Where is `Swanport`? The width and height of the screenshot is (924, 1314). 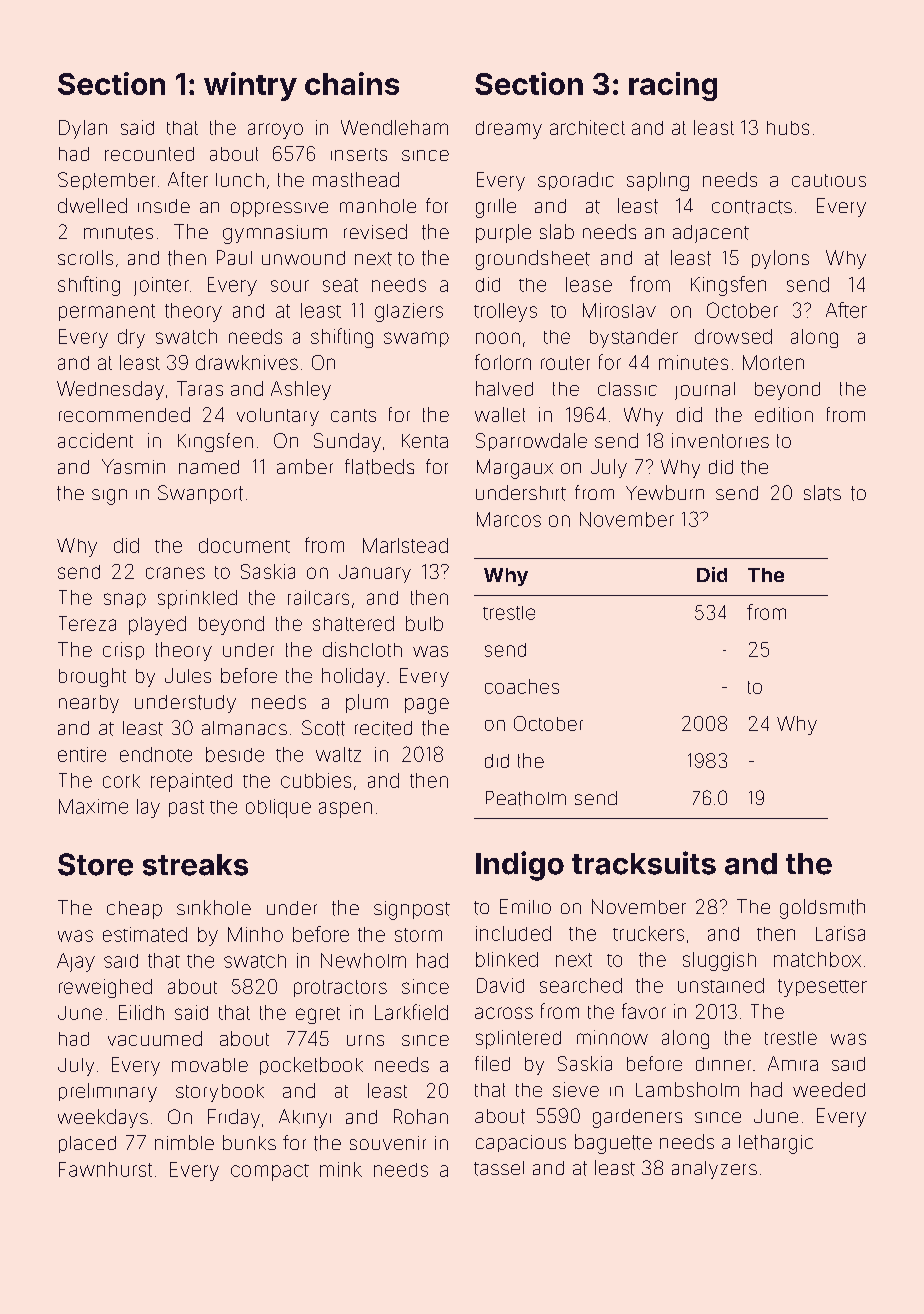 Swanport is located at coordinates (200, 494).
